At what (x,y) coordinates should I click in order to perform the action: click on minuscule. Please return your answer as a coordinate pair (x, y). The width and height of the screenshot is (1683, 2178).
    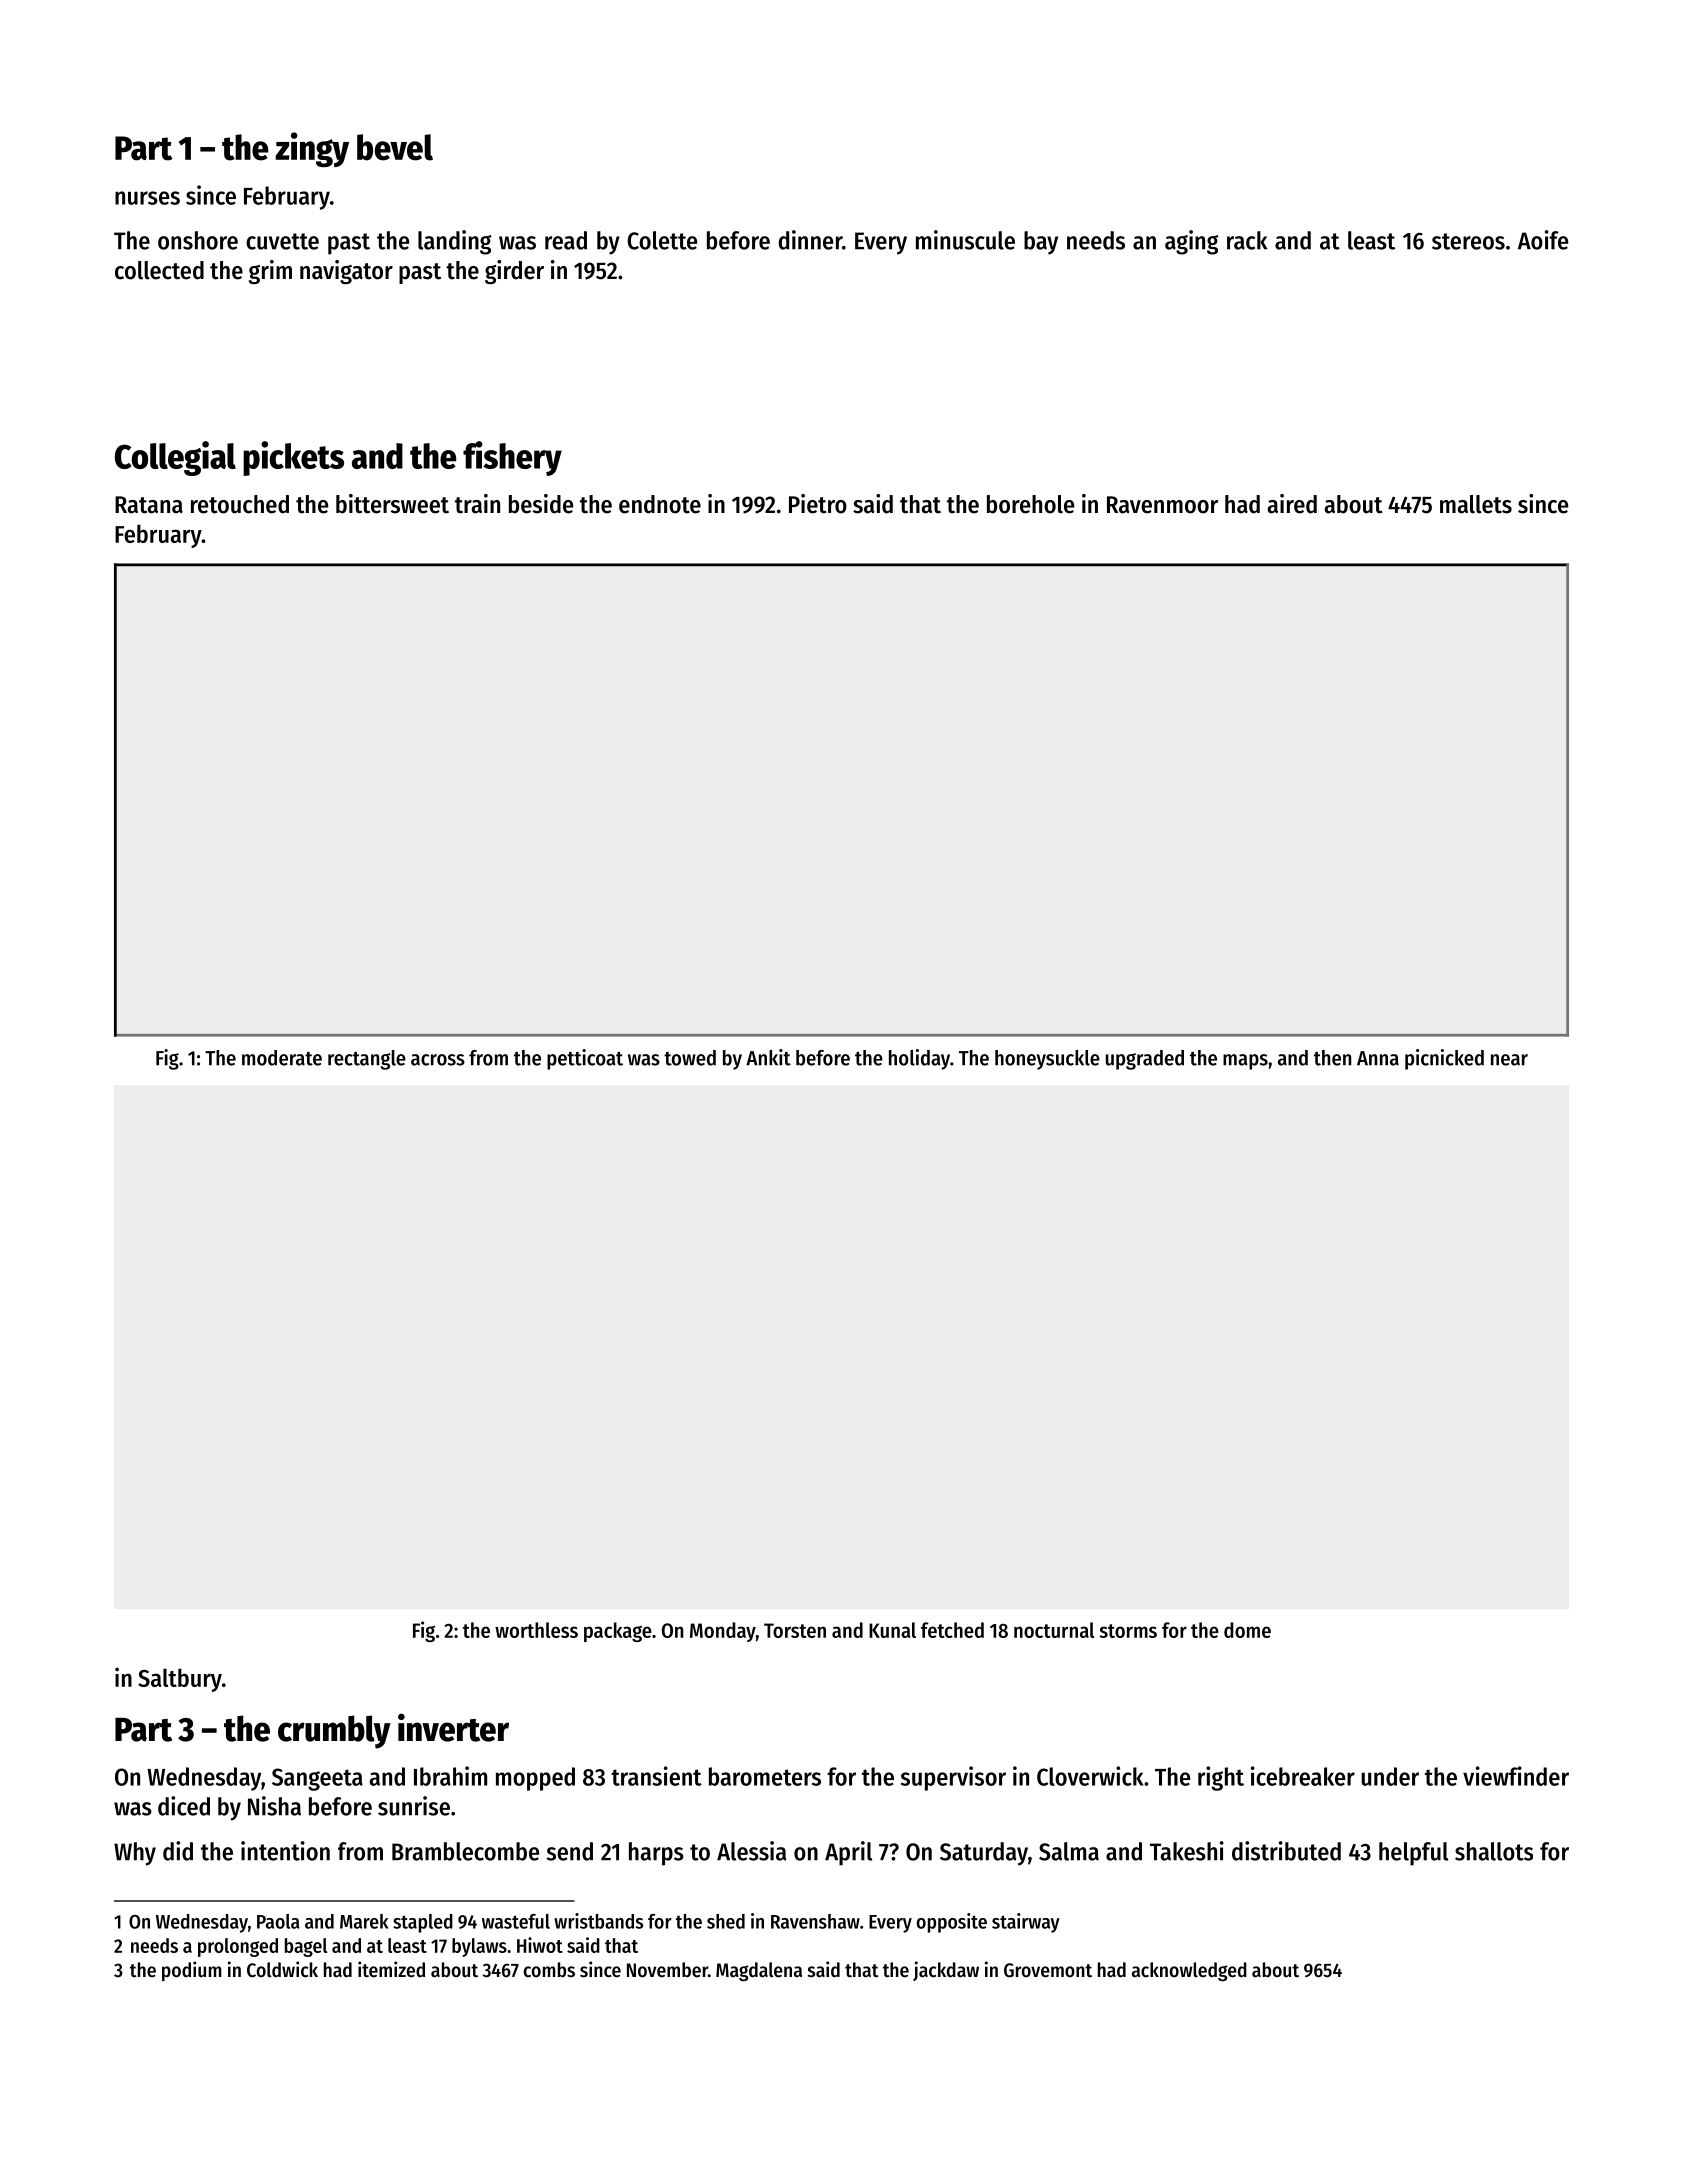
    Looking at the image, I should click on (965, 240).
